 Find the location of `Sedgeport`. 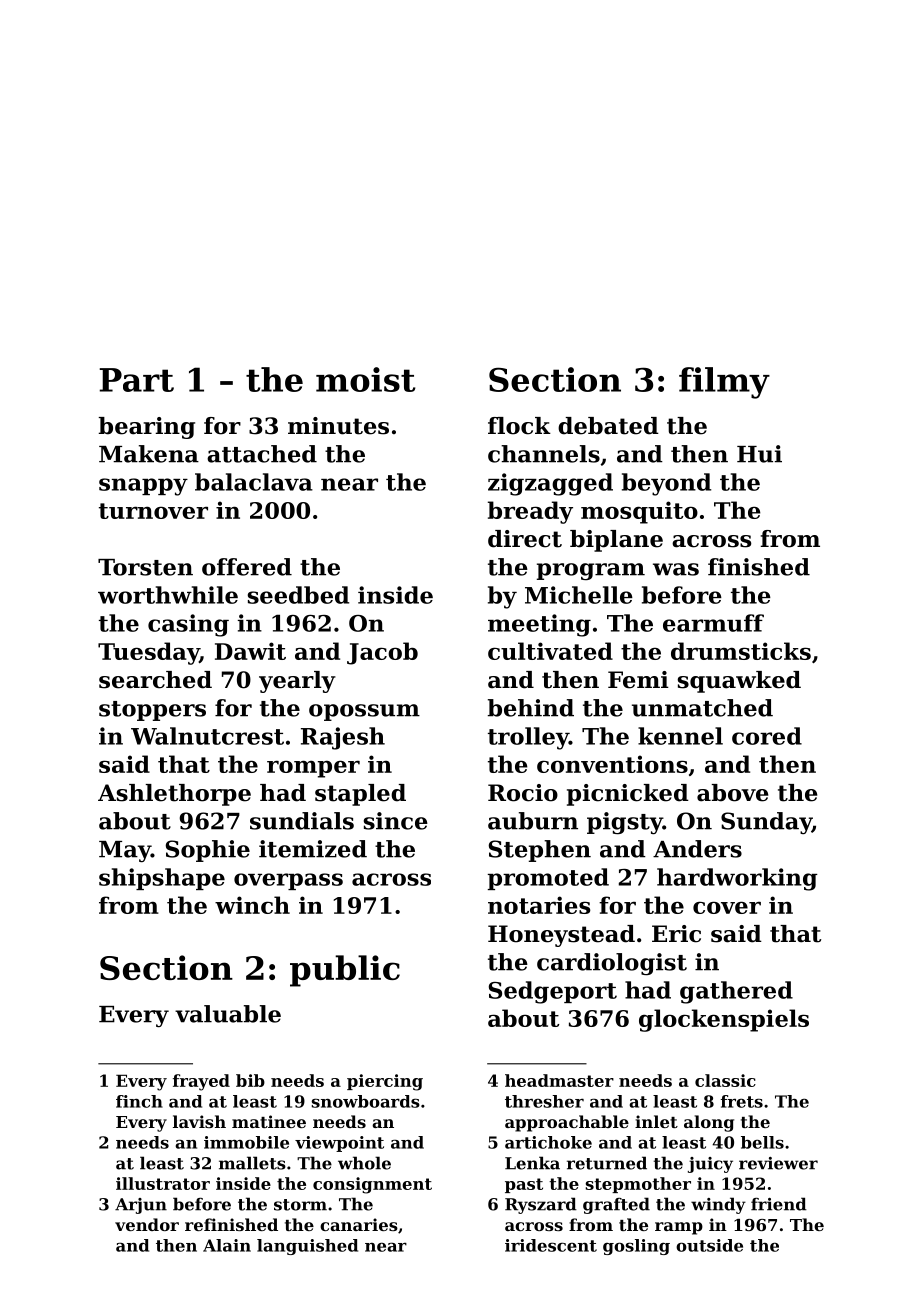

Sedgeport is located at coordinates (553, 992).
